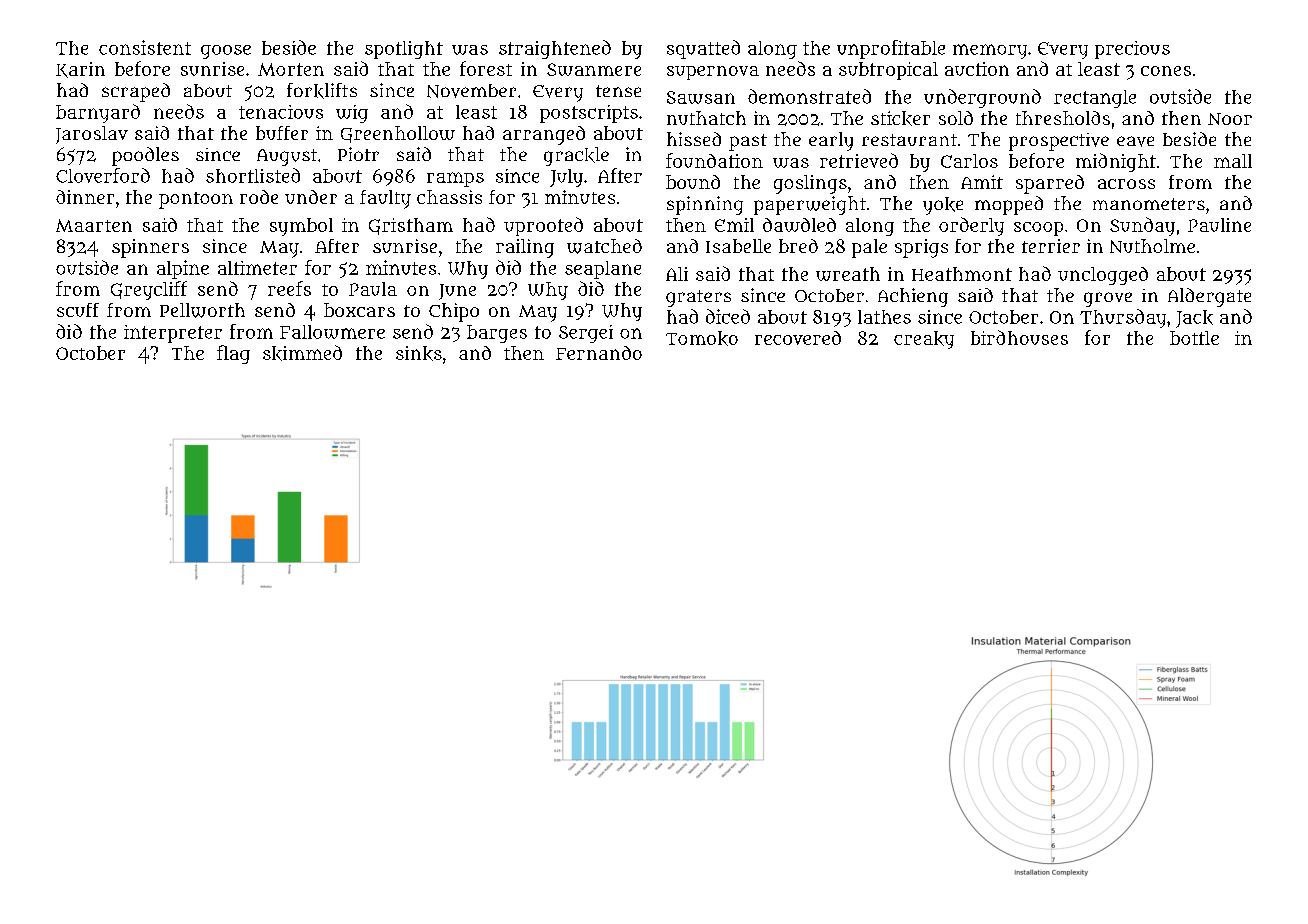  Describe the element at coordinates (982, 182) in the screenshot. I see `Amit` at that location.
